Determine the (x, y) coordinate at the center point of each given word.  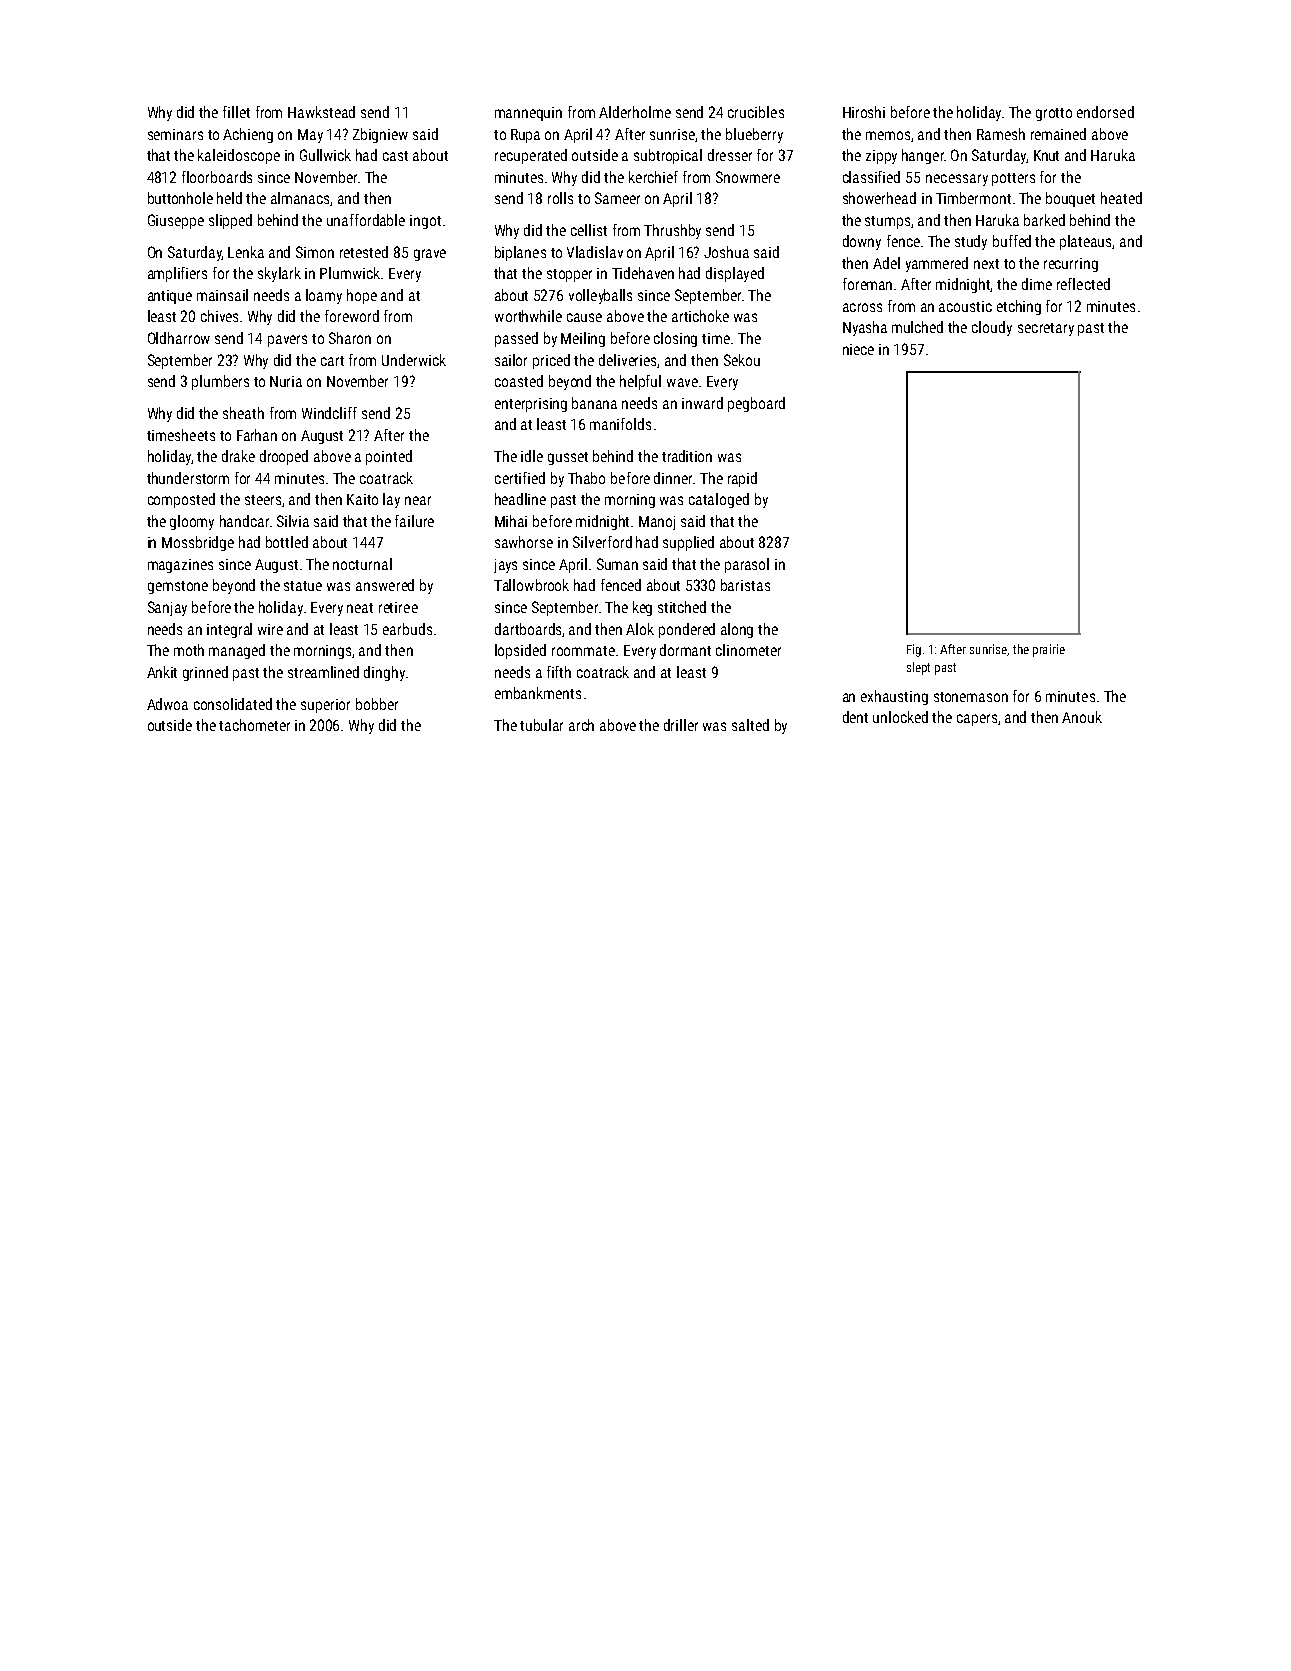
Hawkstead (321, 112)
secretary (1046, 329)
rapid (742, 479)
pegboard (756, 404)
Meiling (583, 339)
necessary (957, 180)
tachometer (254, 725)
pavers (287, 341)
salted (750, 725)
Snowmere (748, 177)
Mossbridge (198, 543)
